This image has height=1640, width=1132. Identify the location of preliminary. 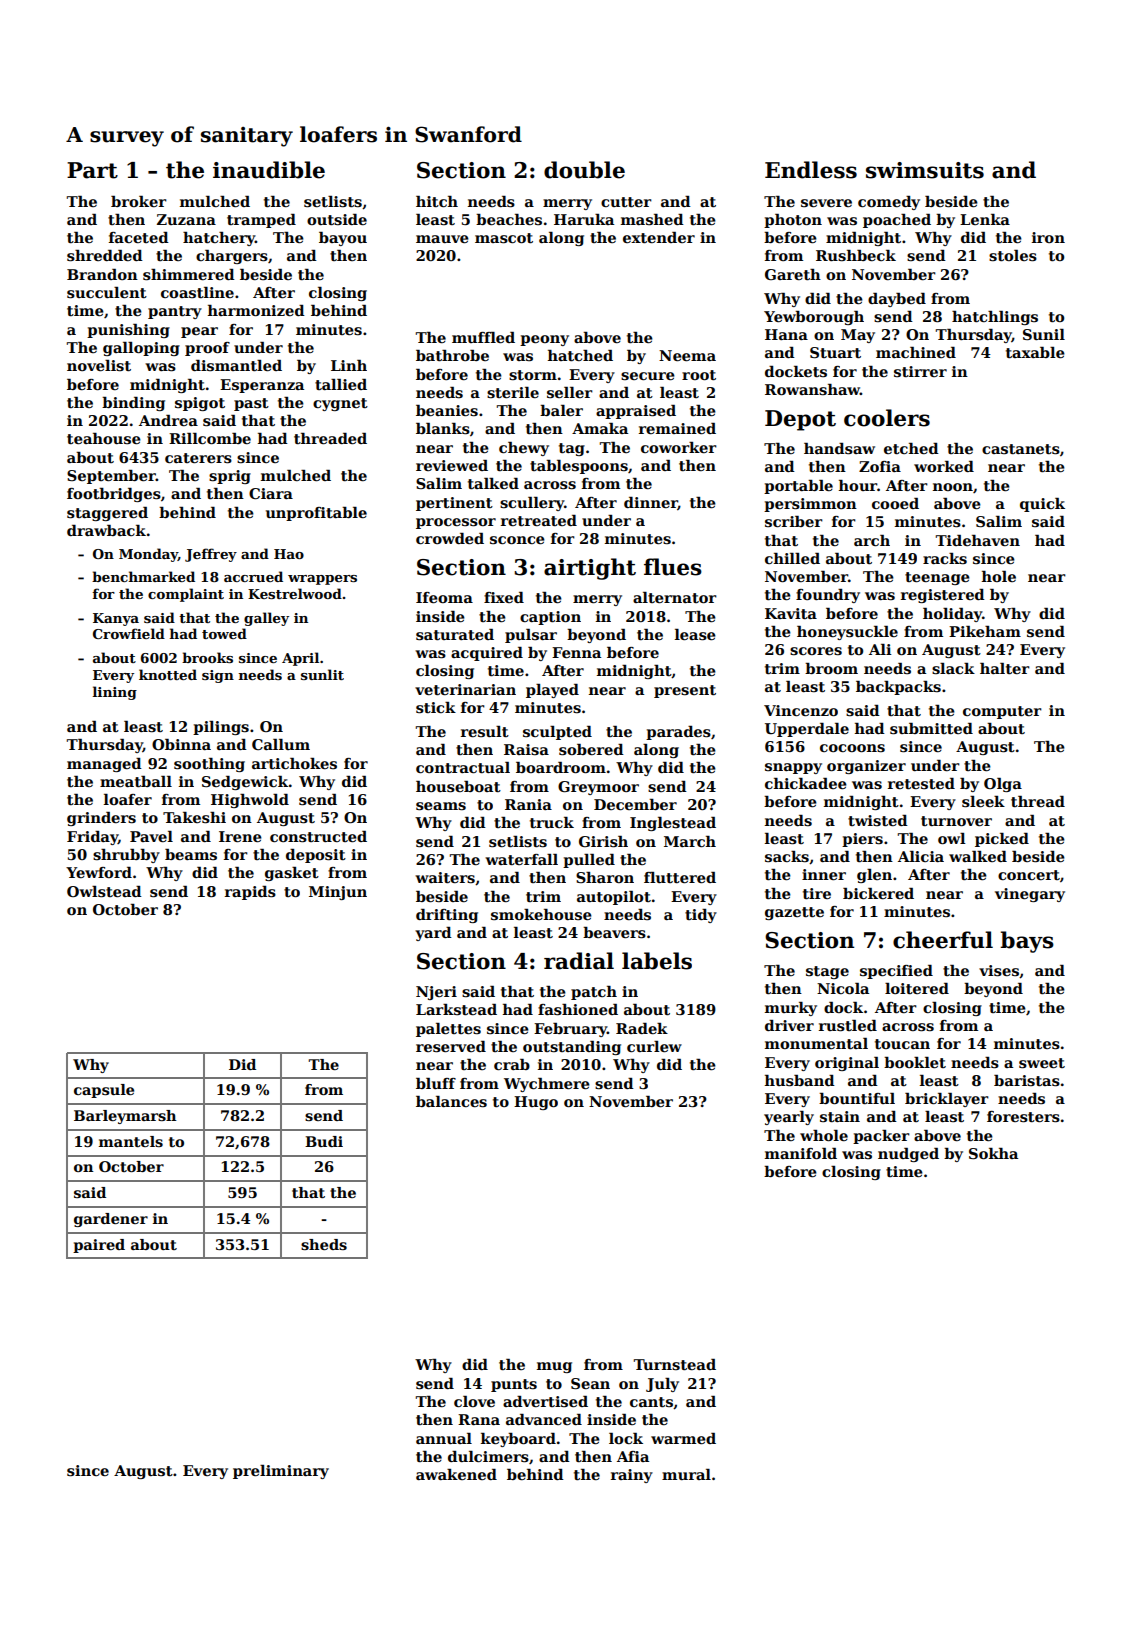
(281, 1472).
